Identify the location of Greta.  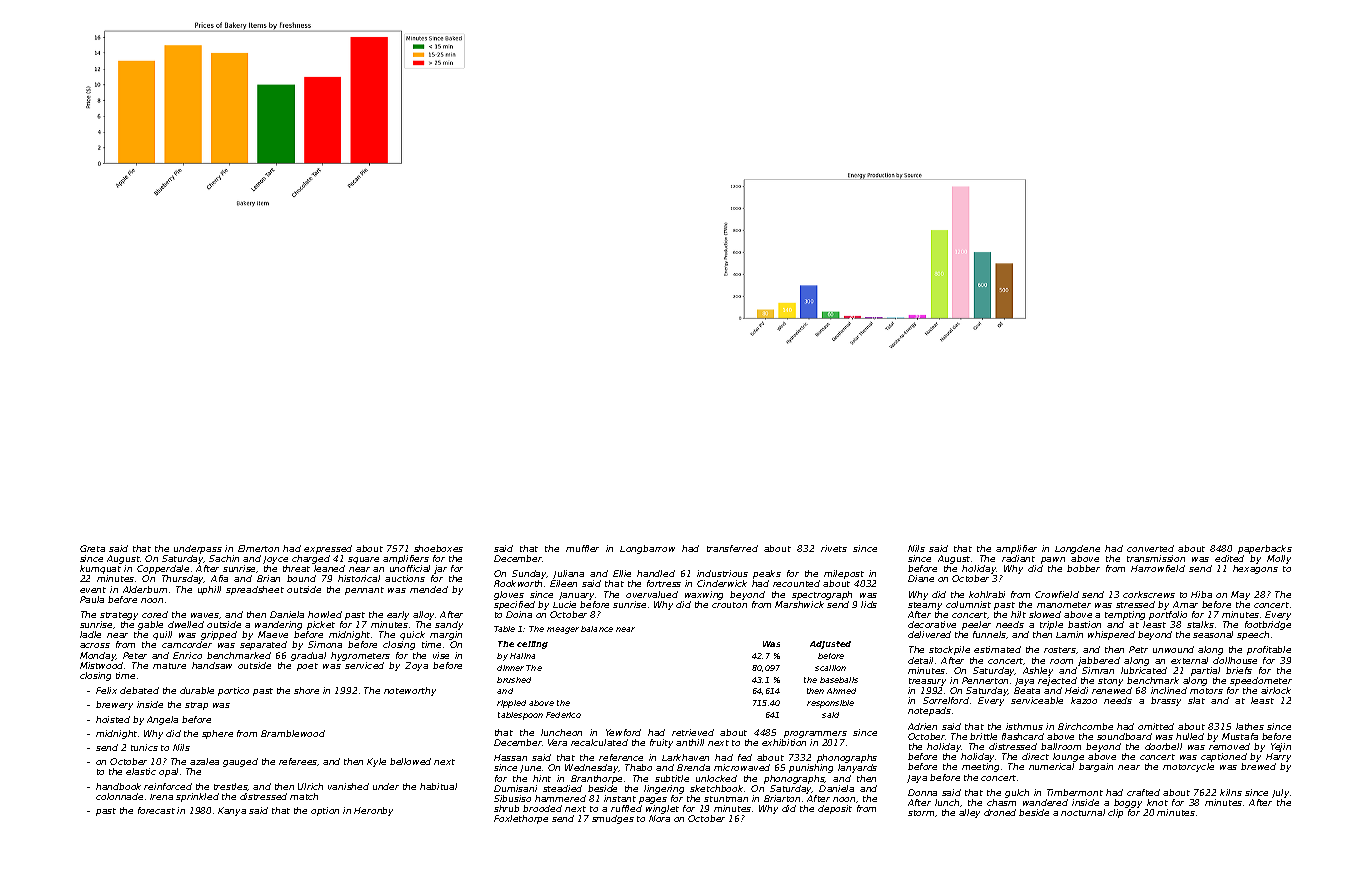
(92, 548).
